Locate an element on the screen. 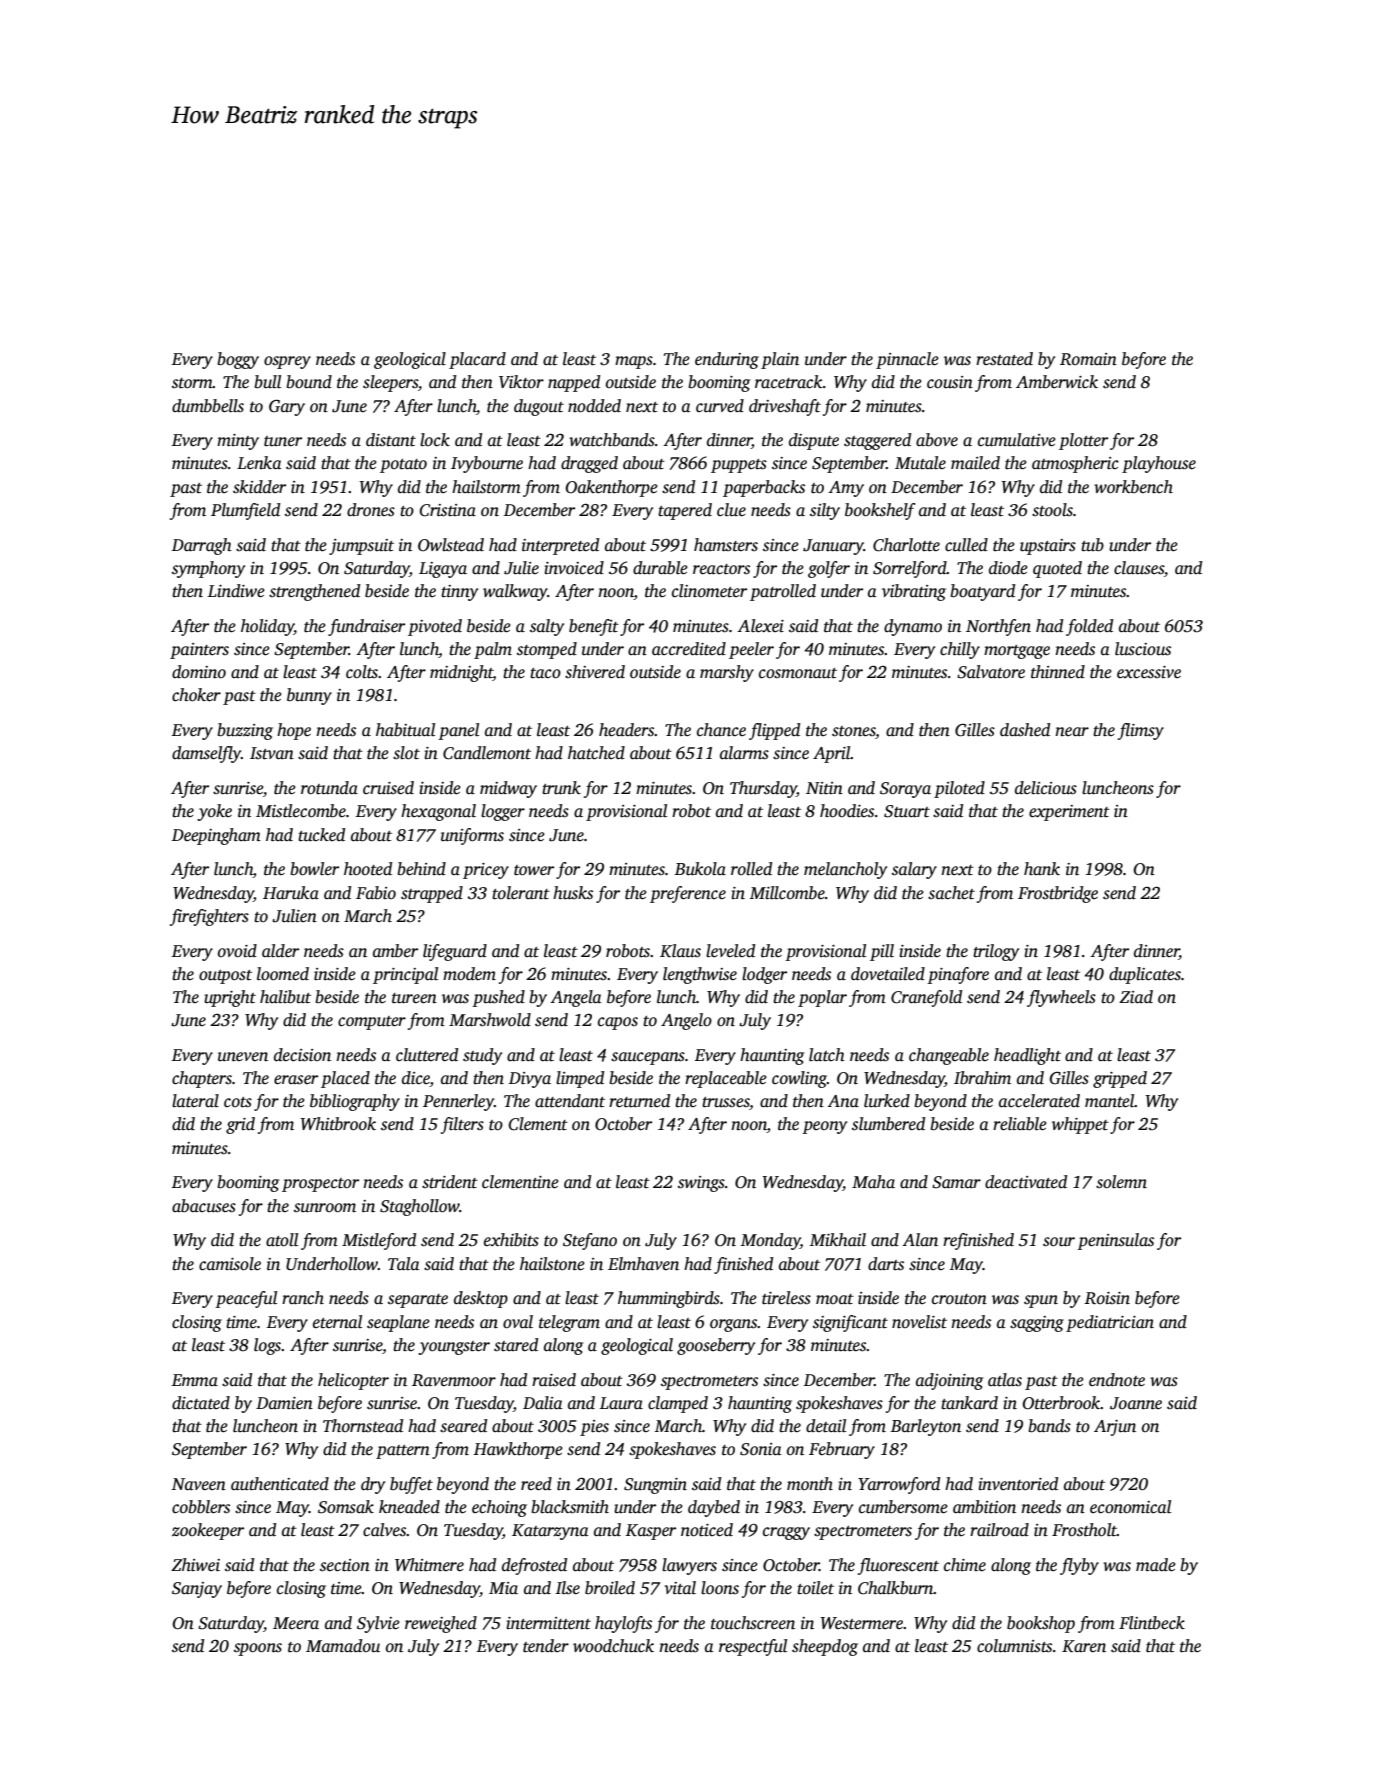 This screenshot has height=1782, width=1377. Mamadou is located at coordinates (343, 1646).
